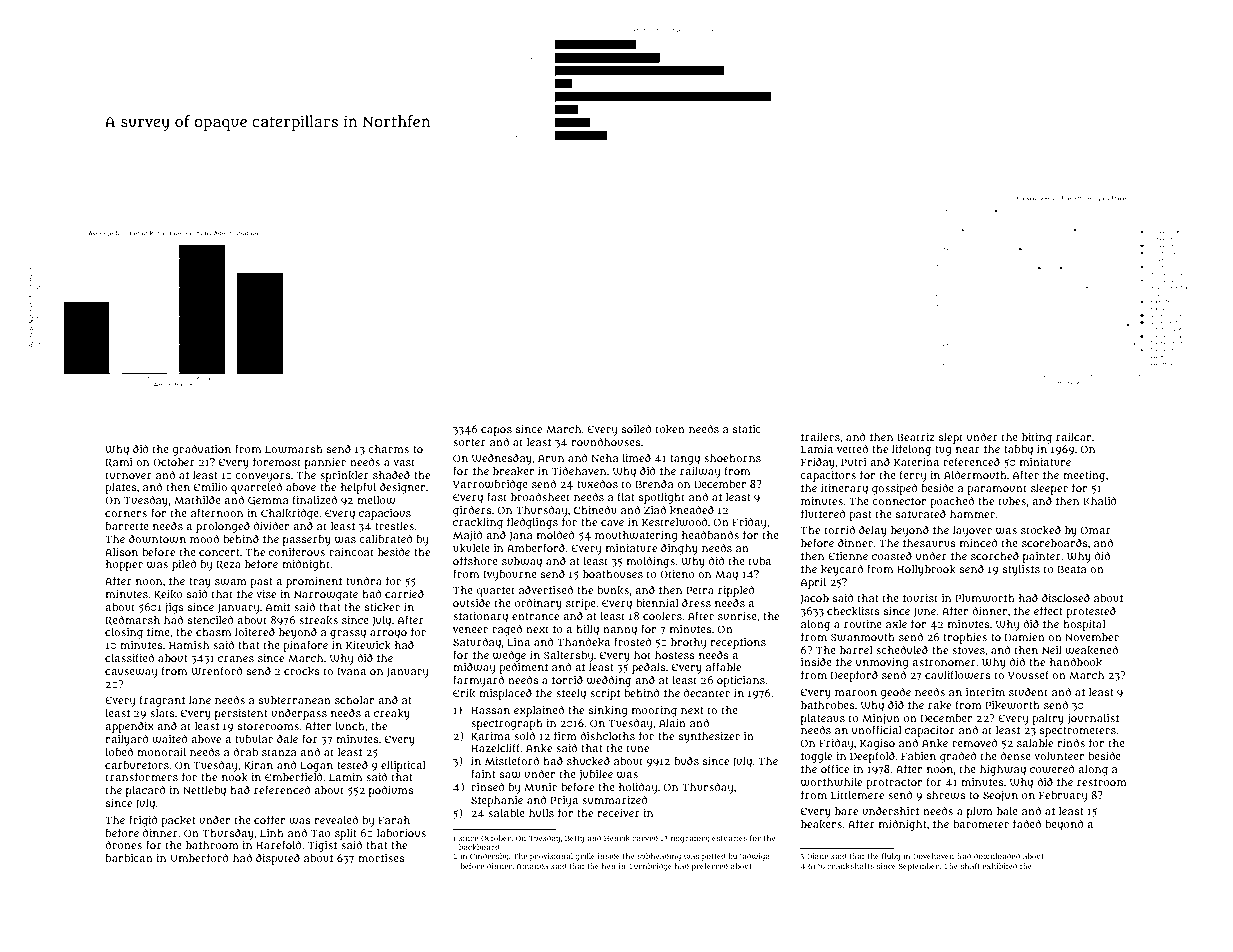 Image resolution: width=1233 pixels, height=952 pixels. Describe the element at coordinates (129, 858) in the screenshot. I see `barbican` at that location.
